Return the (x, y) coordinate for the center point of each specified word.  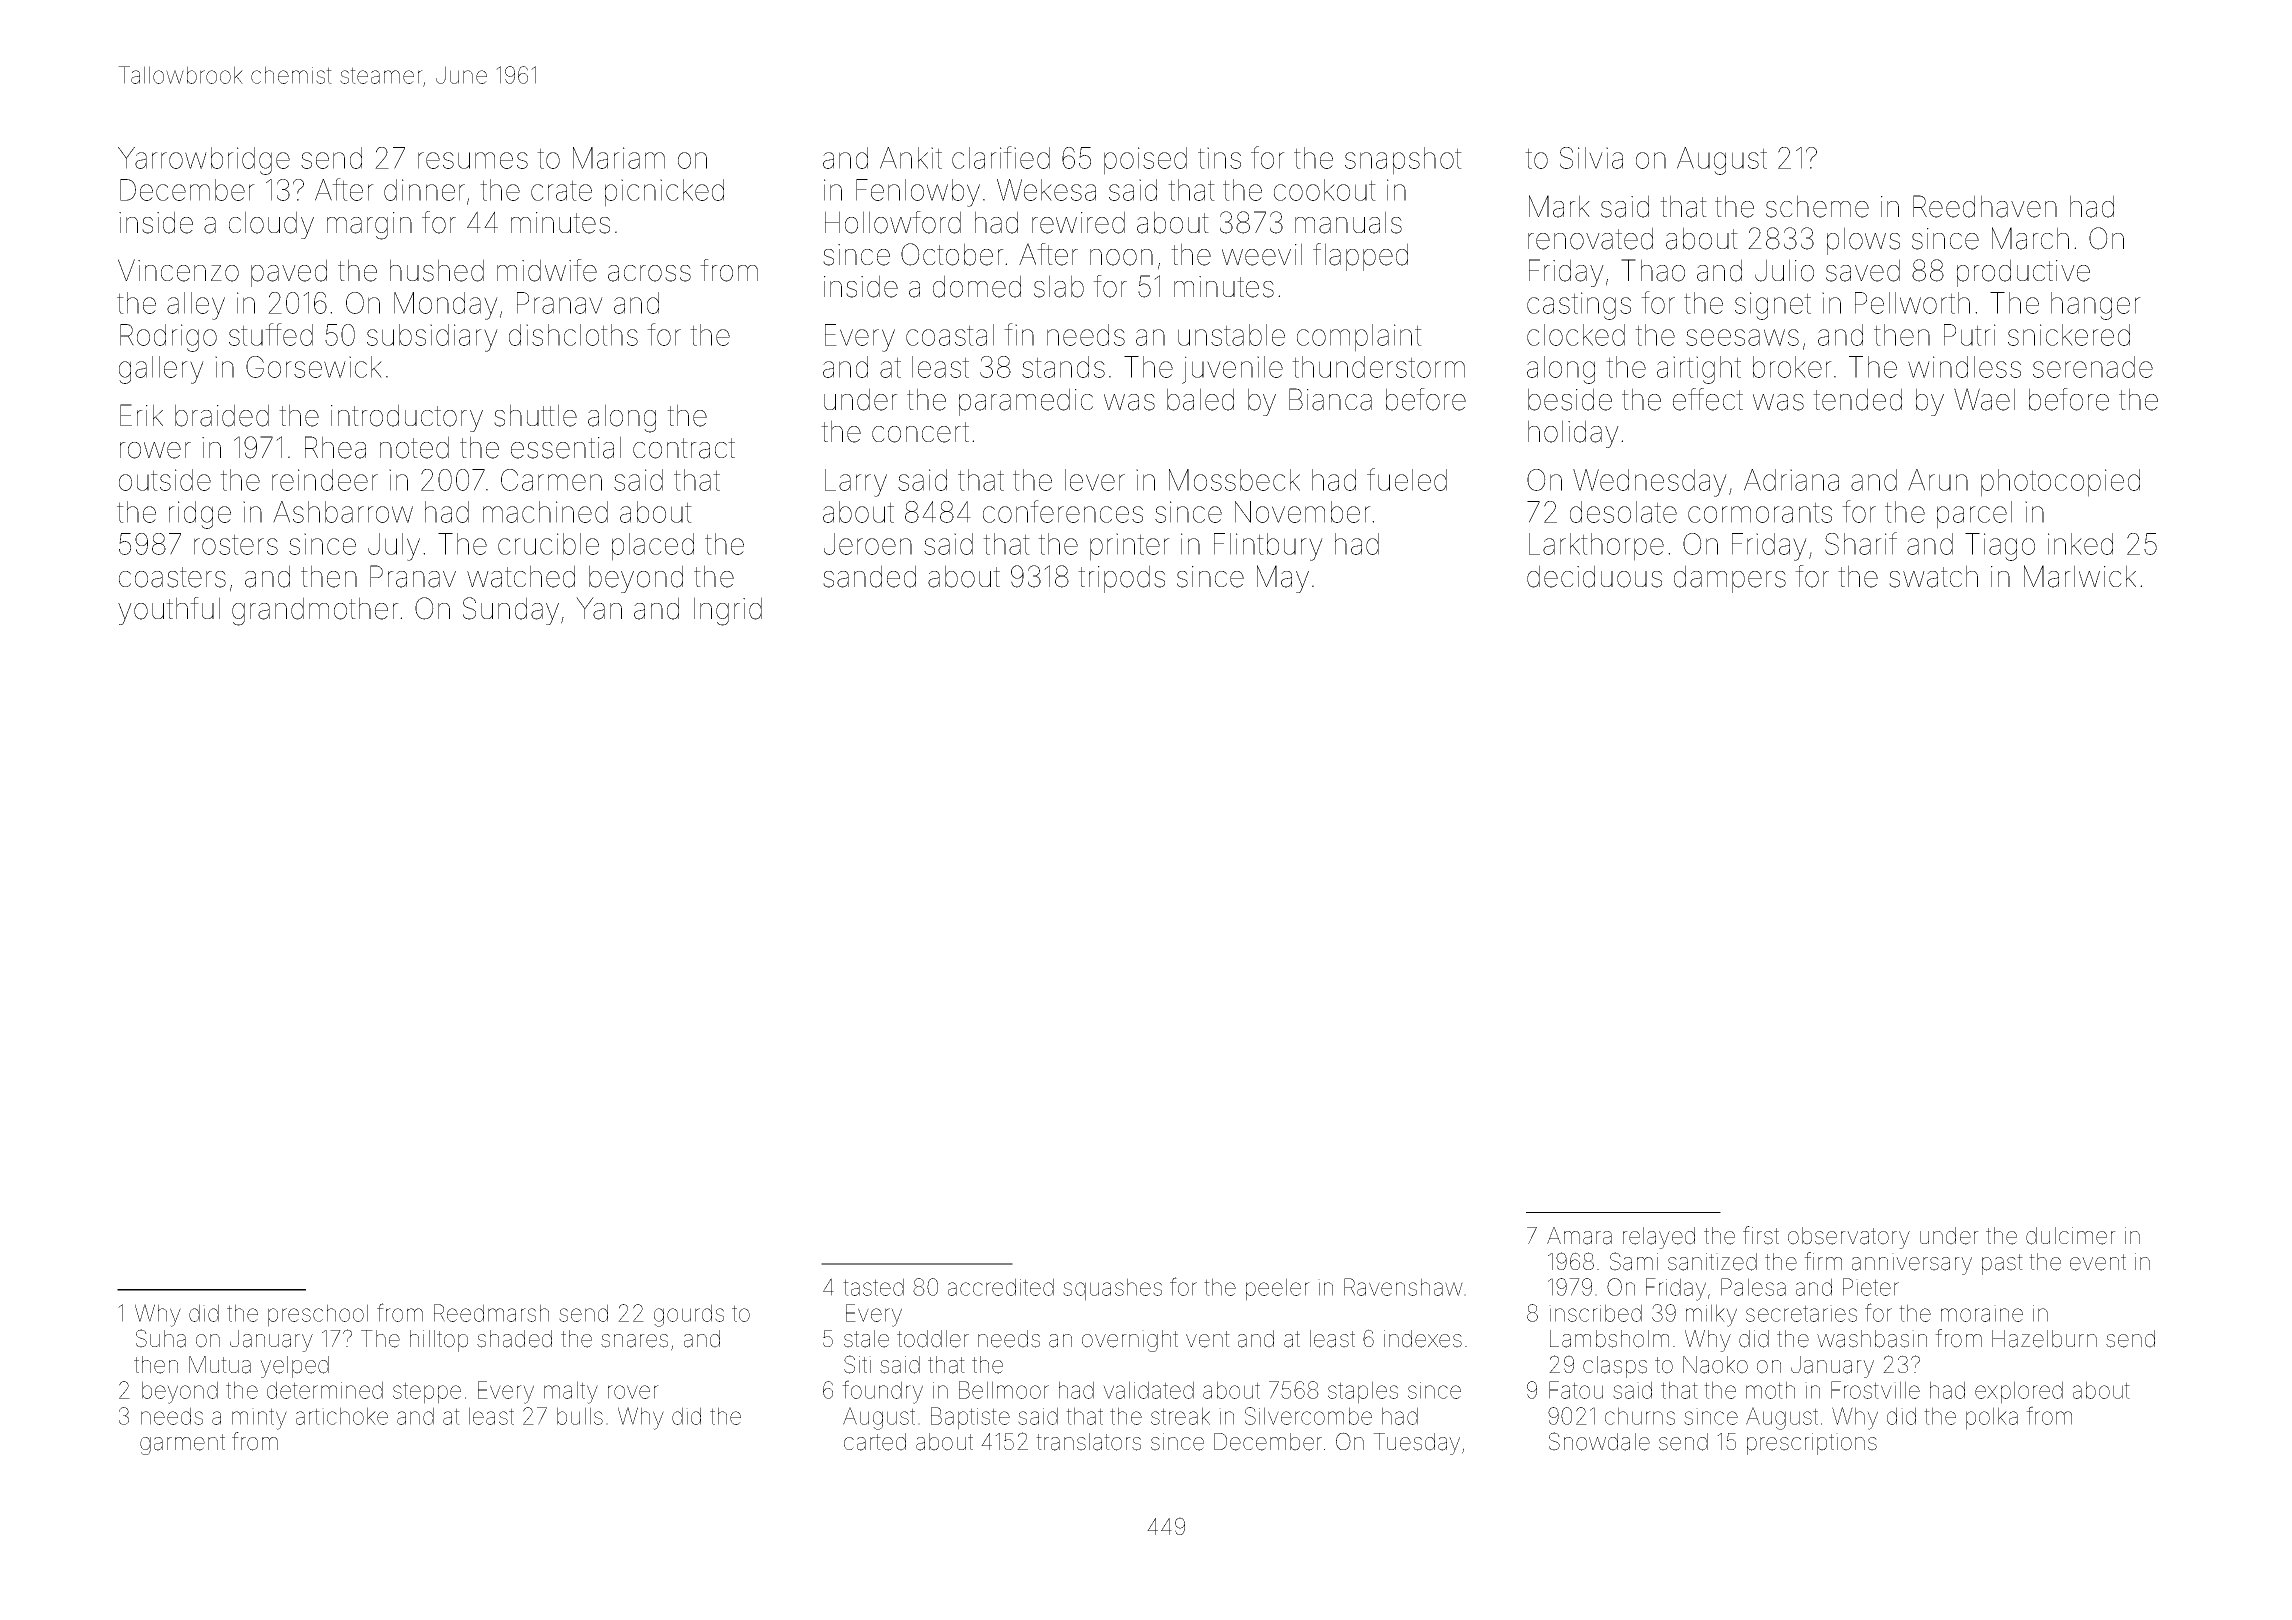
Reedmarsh (491, 1313)
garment (182, 1444)
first (1761, 1235)
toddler (933, 1339)
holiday (1573, 434)
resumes (473, 160)
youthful (169, 611)
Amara (1579, 1236)
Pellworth (1912, 303)
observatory (1849, 1238)
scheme (1817, 206)
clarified (1001, 157)
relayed (1659, 1238)
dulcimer (2071, 1236)
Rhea (335, 447)
